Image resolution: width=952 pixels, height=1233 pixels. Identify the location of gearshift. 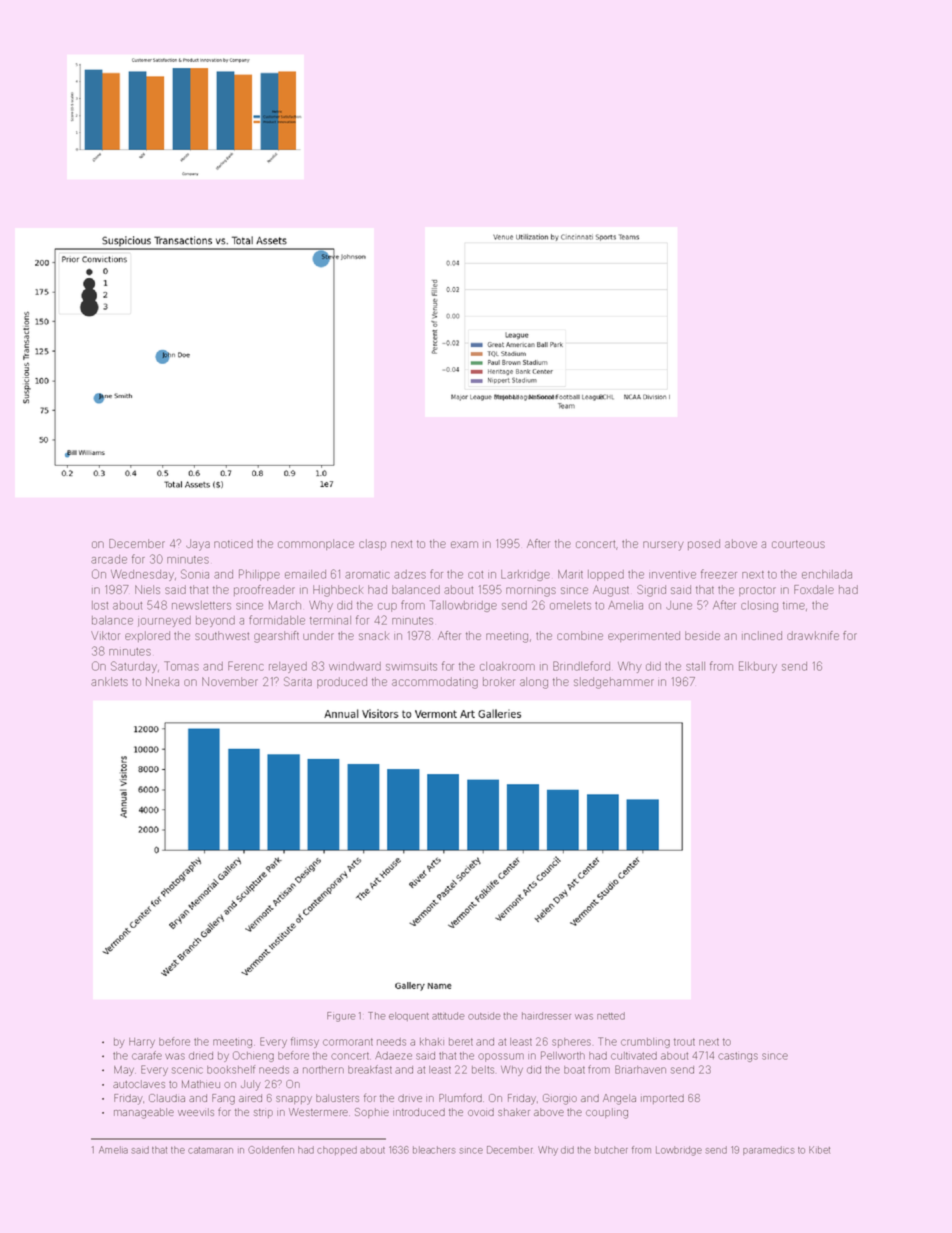
(276, 637).
